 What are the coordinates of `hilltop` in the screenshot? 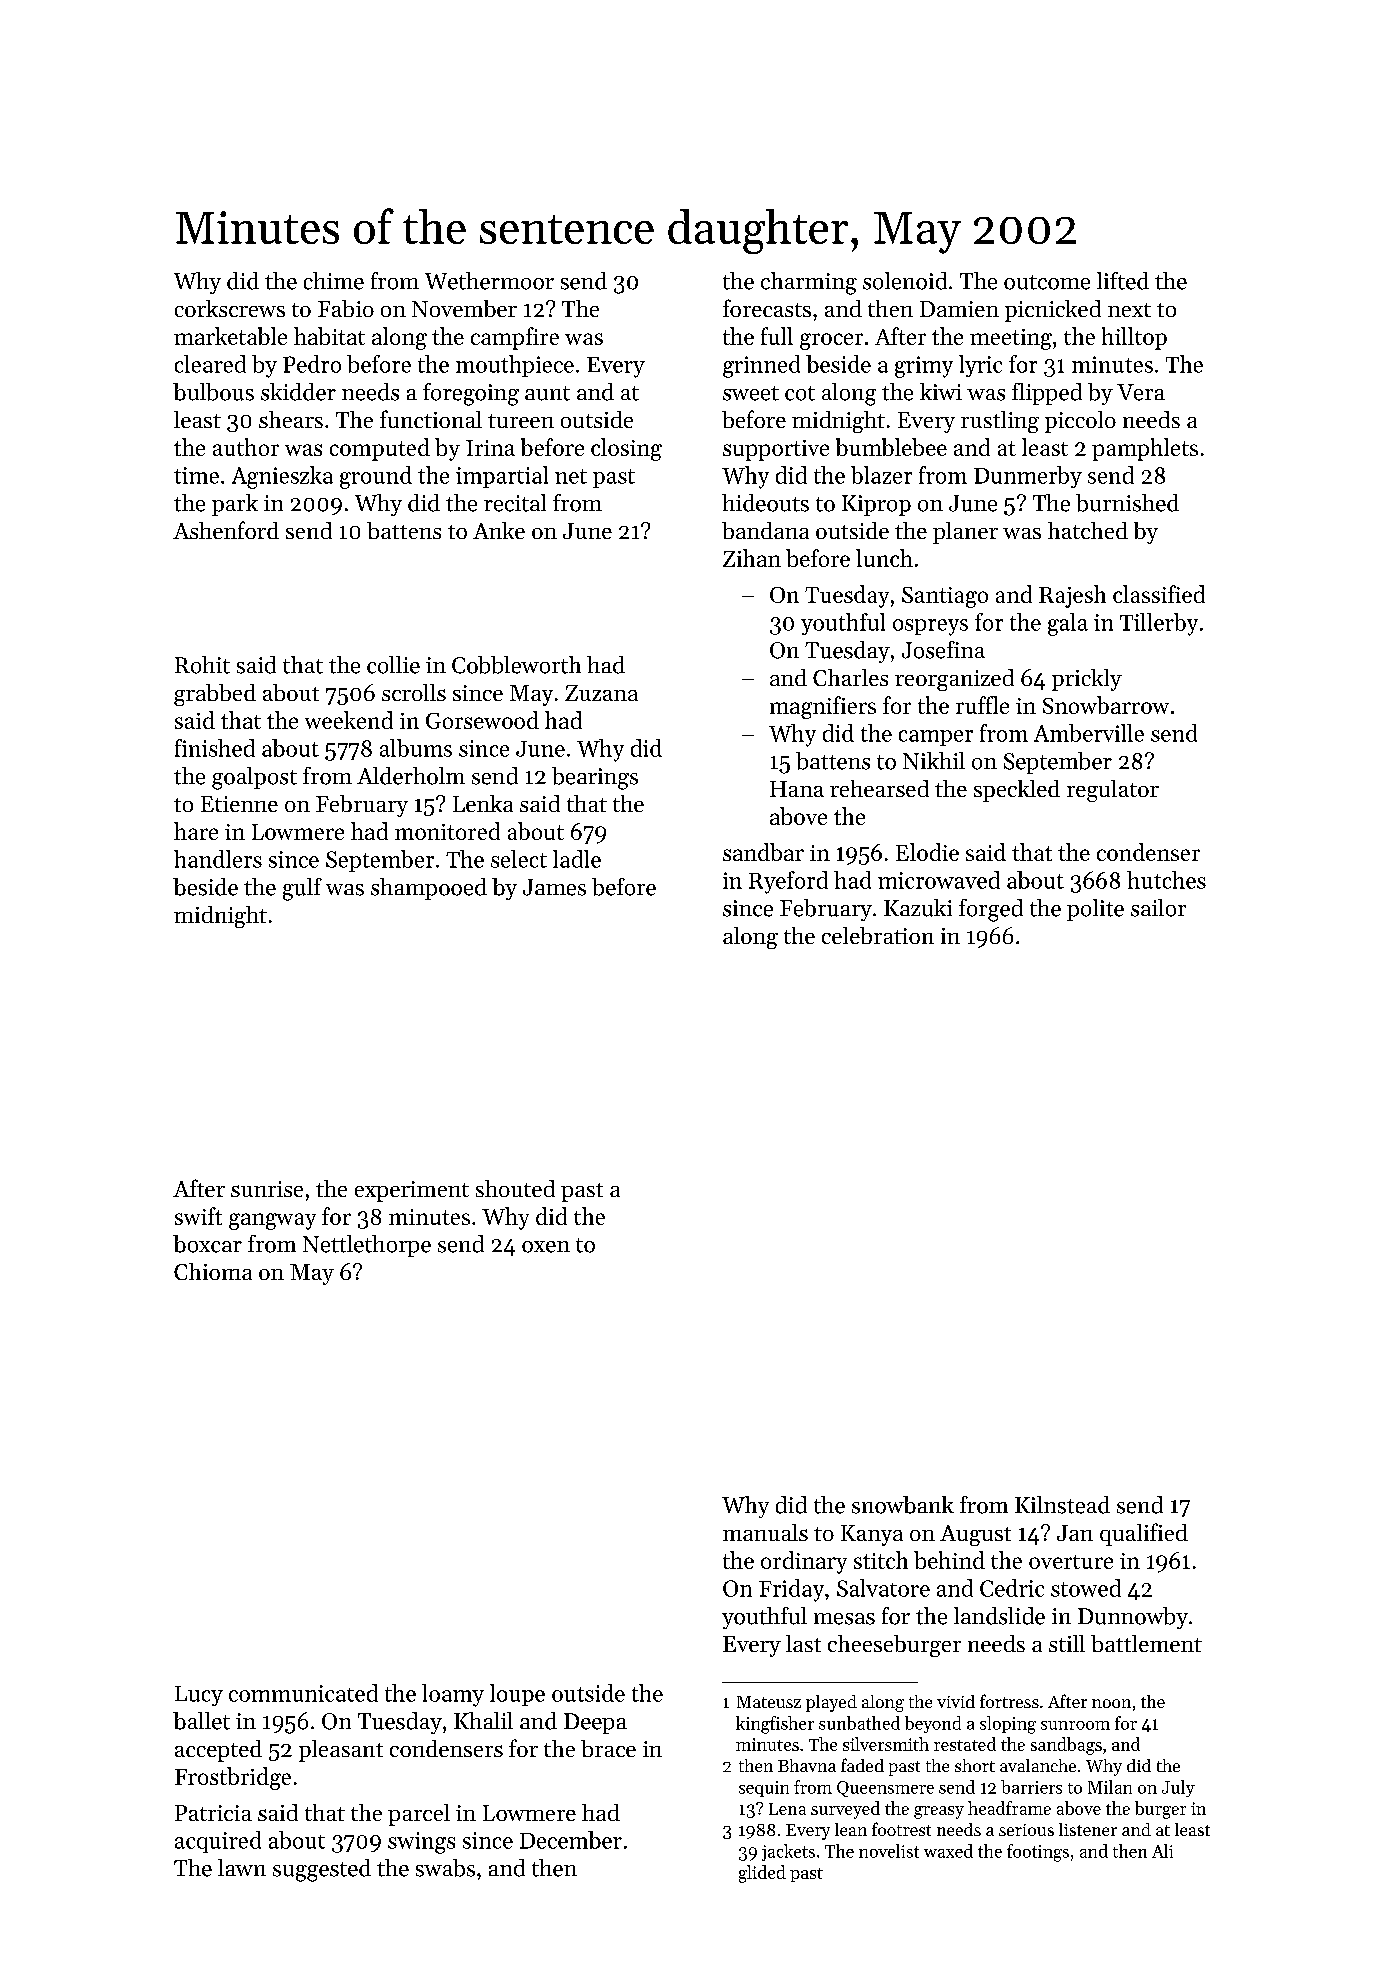 It's located at (1134, 338).
